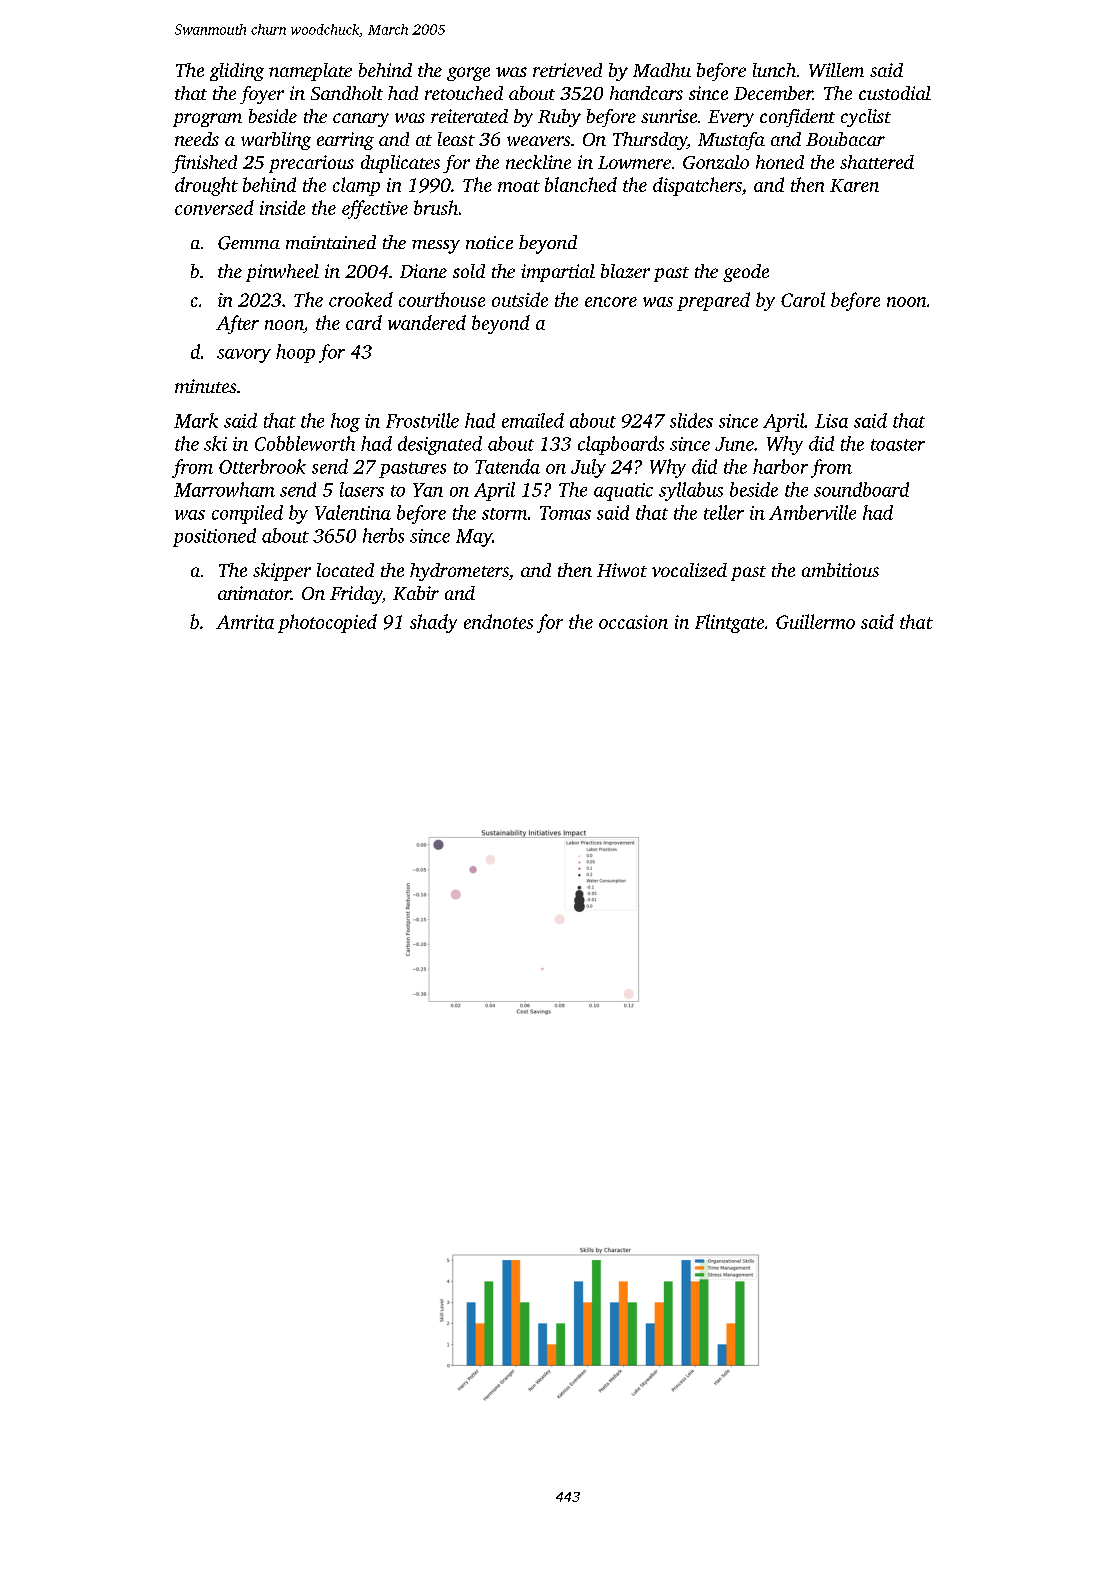  Describe the element at coordinates (662, 70) in the screenshot. I see `Madhu` at that location.
